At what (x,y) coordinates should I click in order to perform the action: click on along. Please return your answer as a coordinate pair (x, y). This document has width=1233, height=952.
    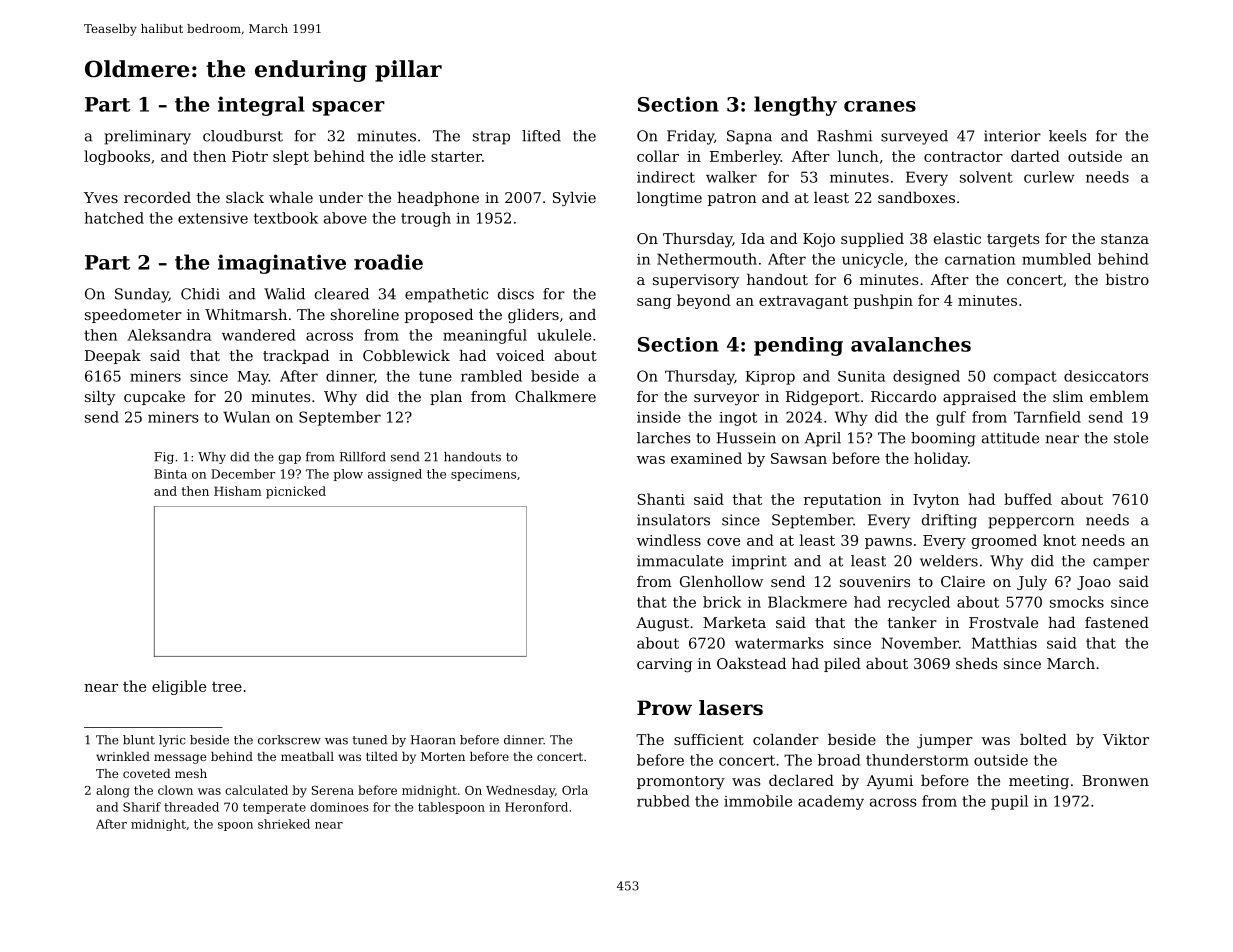
    Looking at the image, I should click on (113, 791).
